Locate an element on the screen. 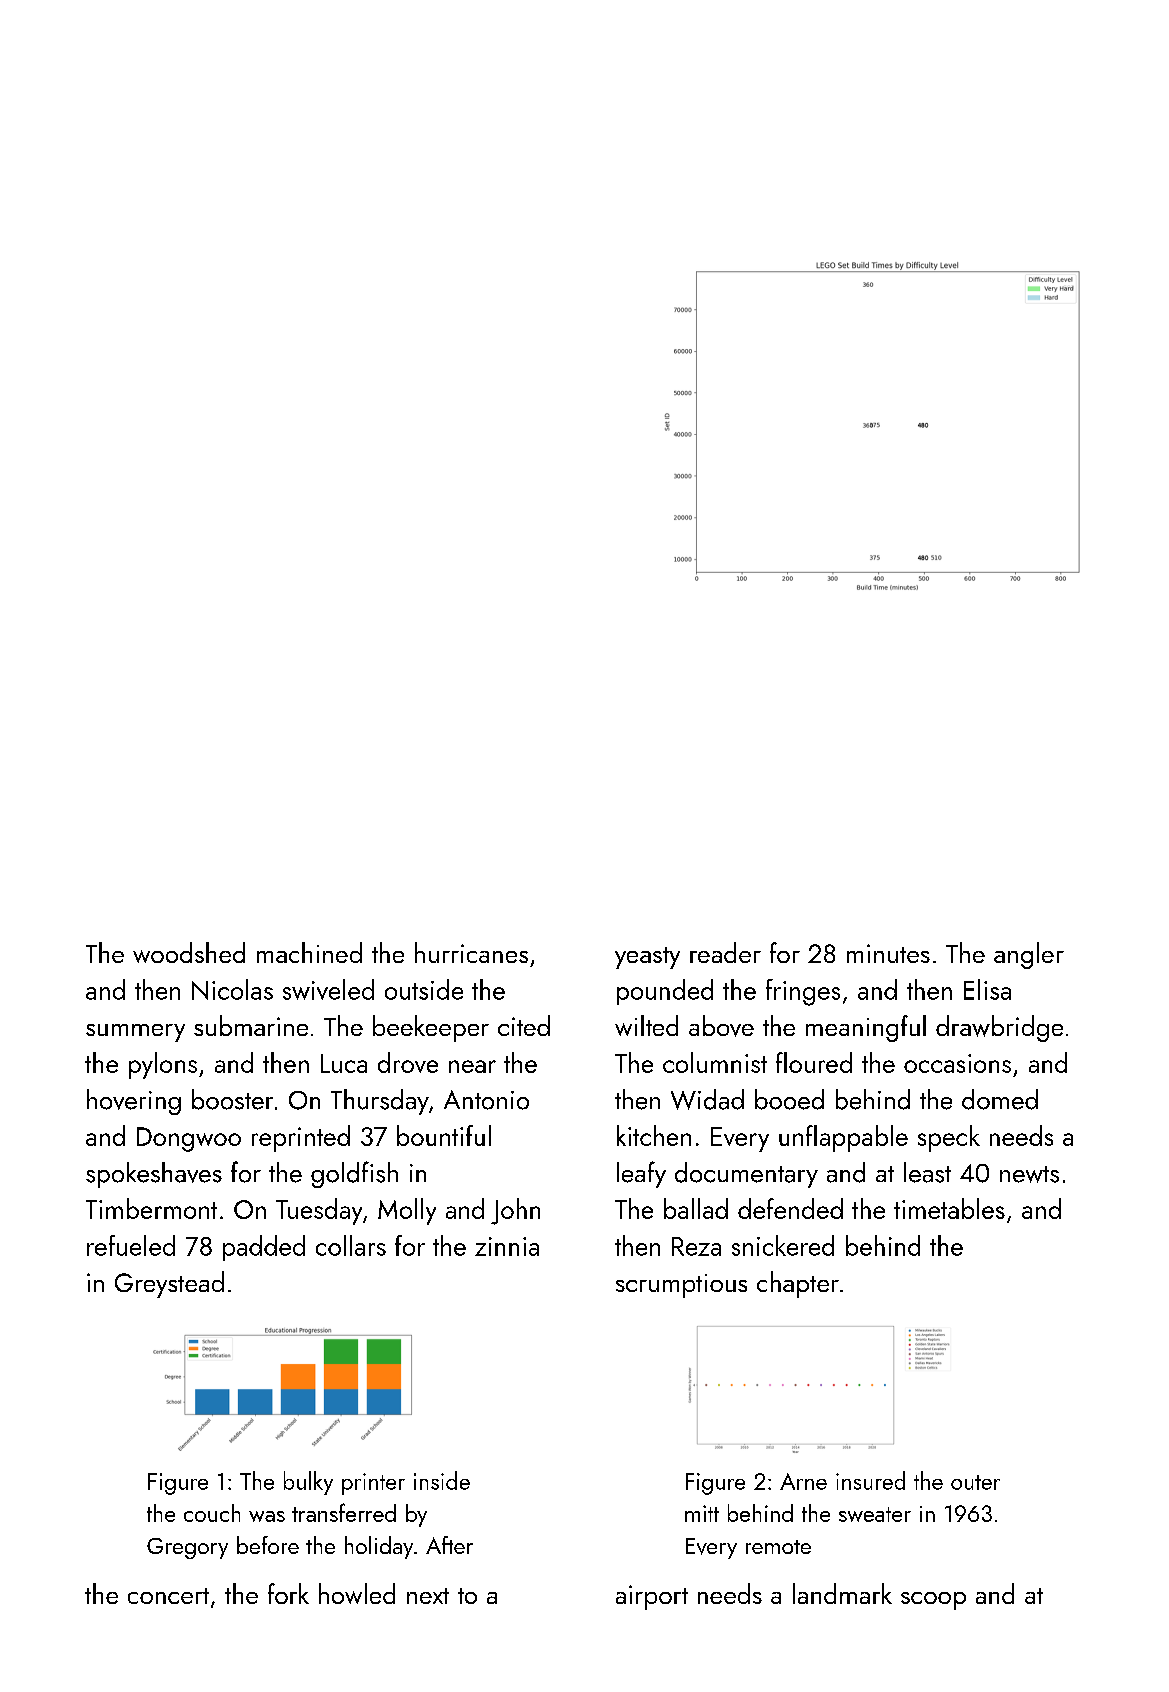  floured is located at coordinates (814, 1062).
